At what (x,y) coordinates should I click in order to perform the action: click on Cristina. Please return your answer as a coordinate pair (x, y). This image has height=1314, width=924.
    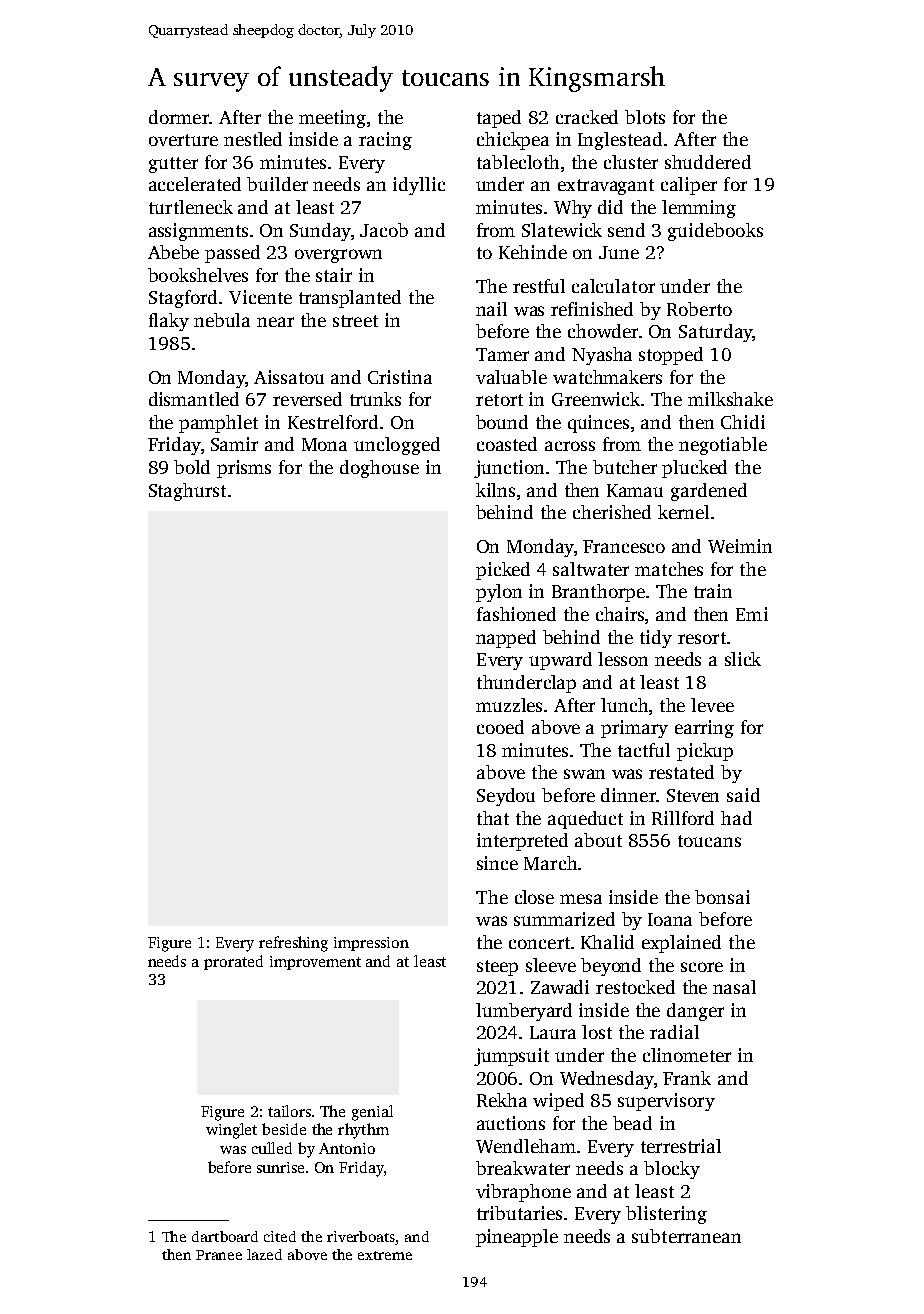
    Looking at the image, I should click on (400, 377).
